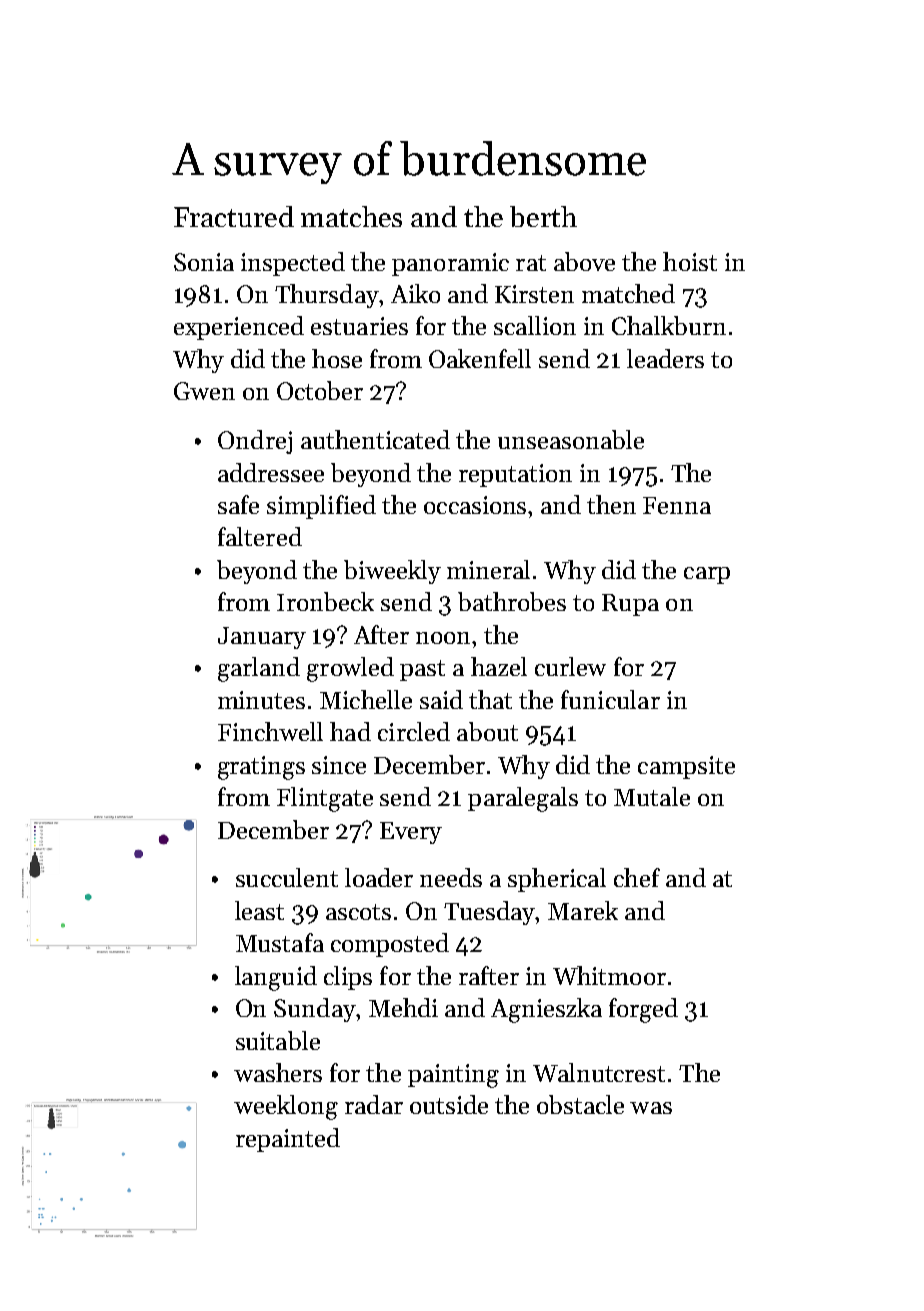  I want to click on Mutale, so click(652, 796).
